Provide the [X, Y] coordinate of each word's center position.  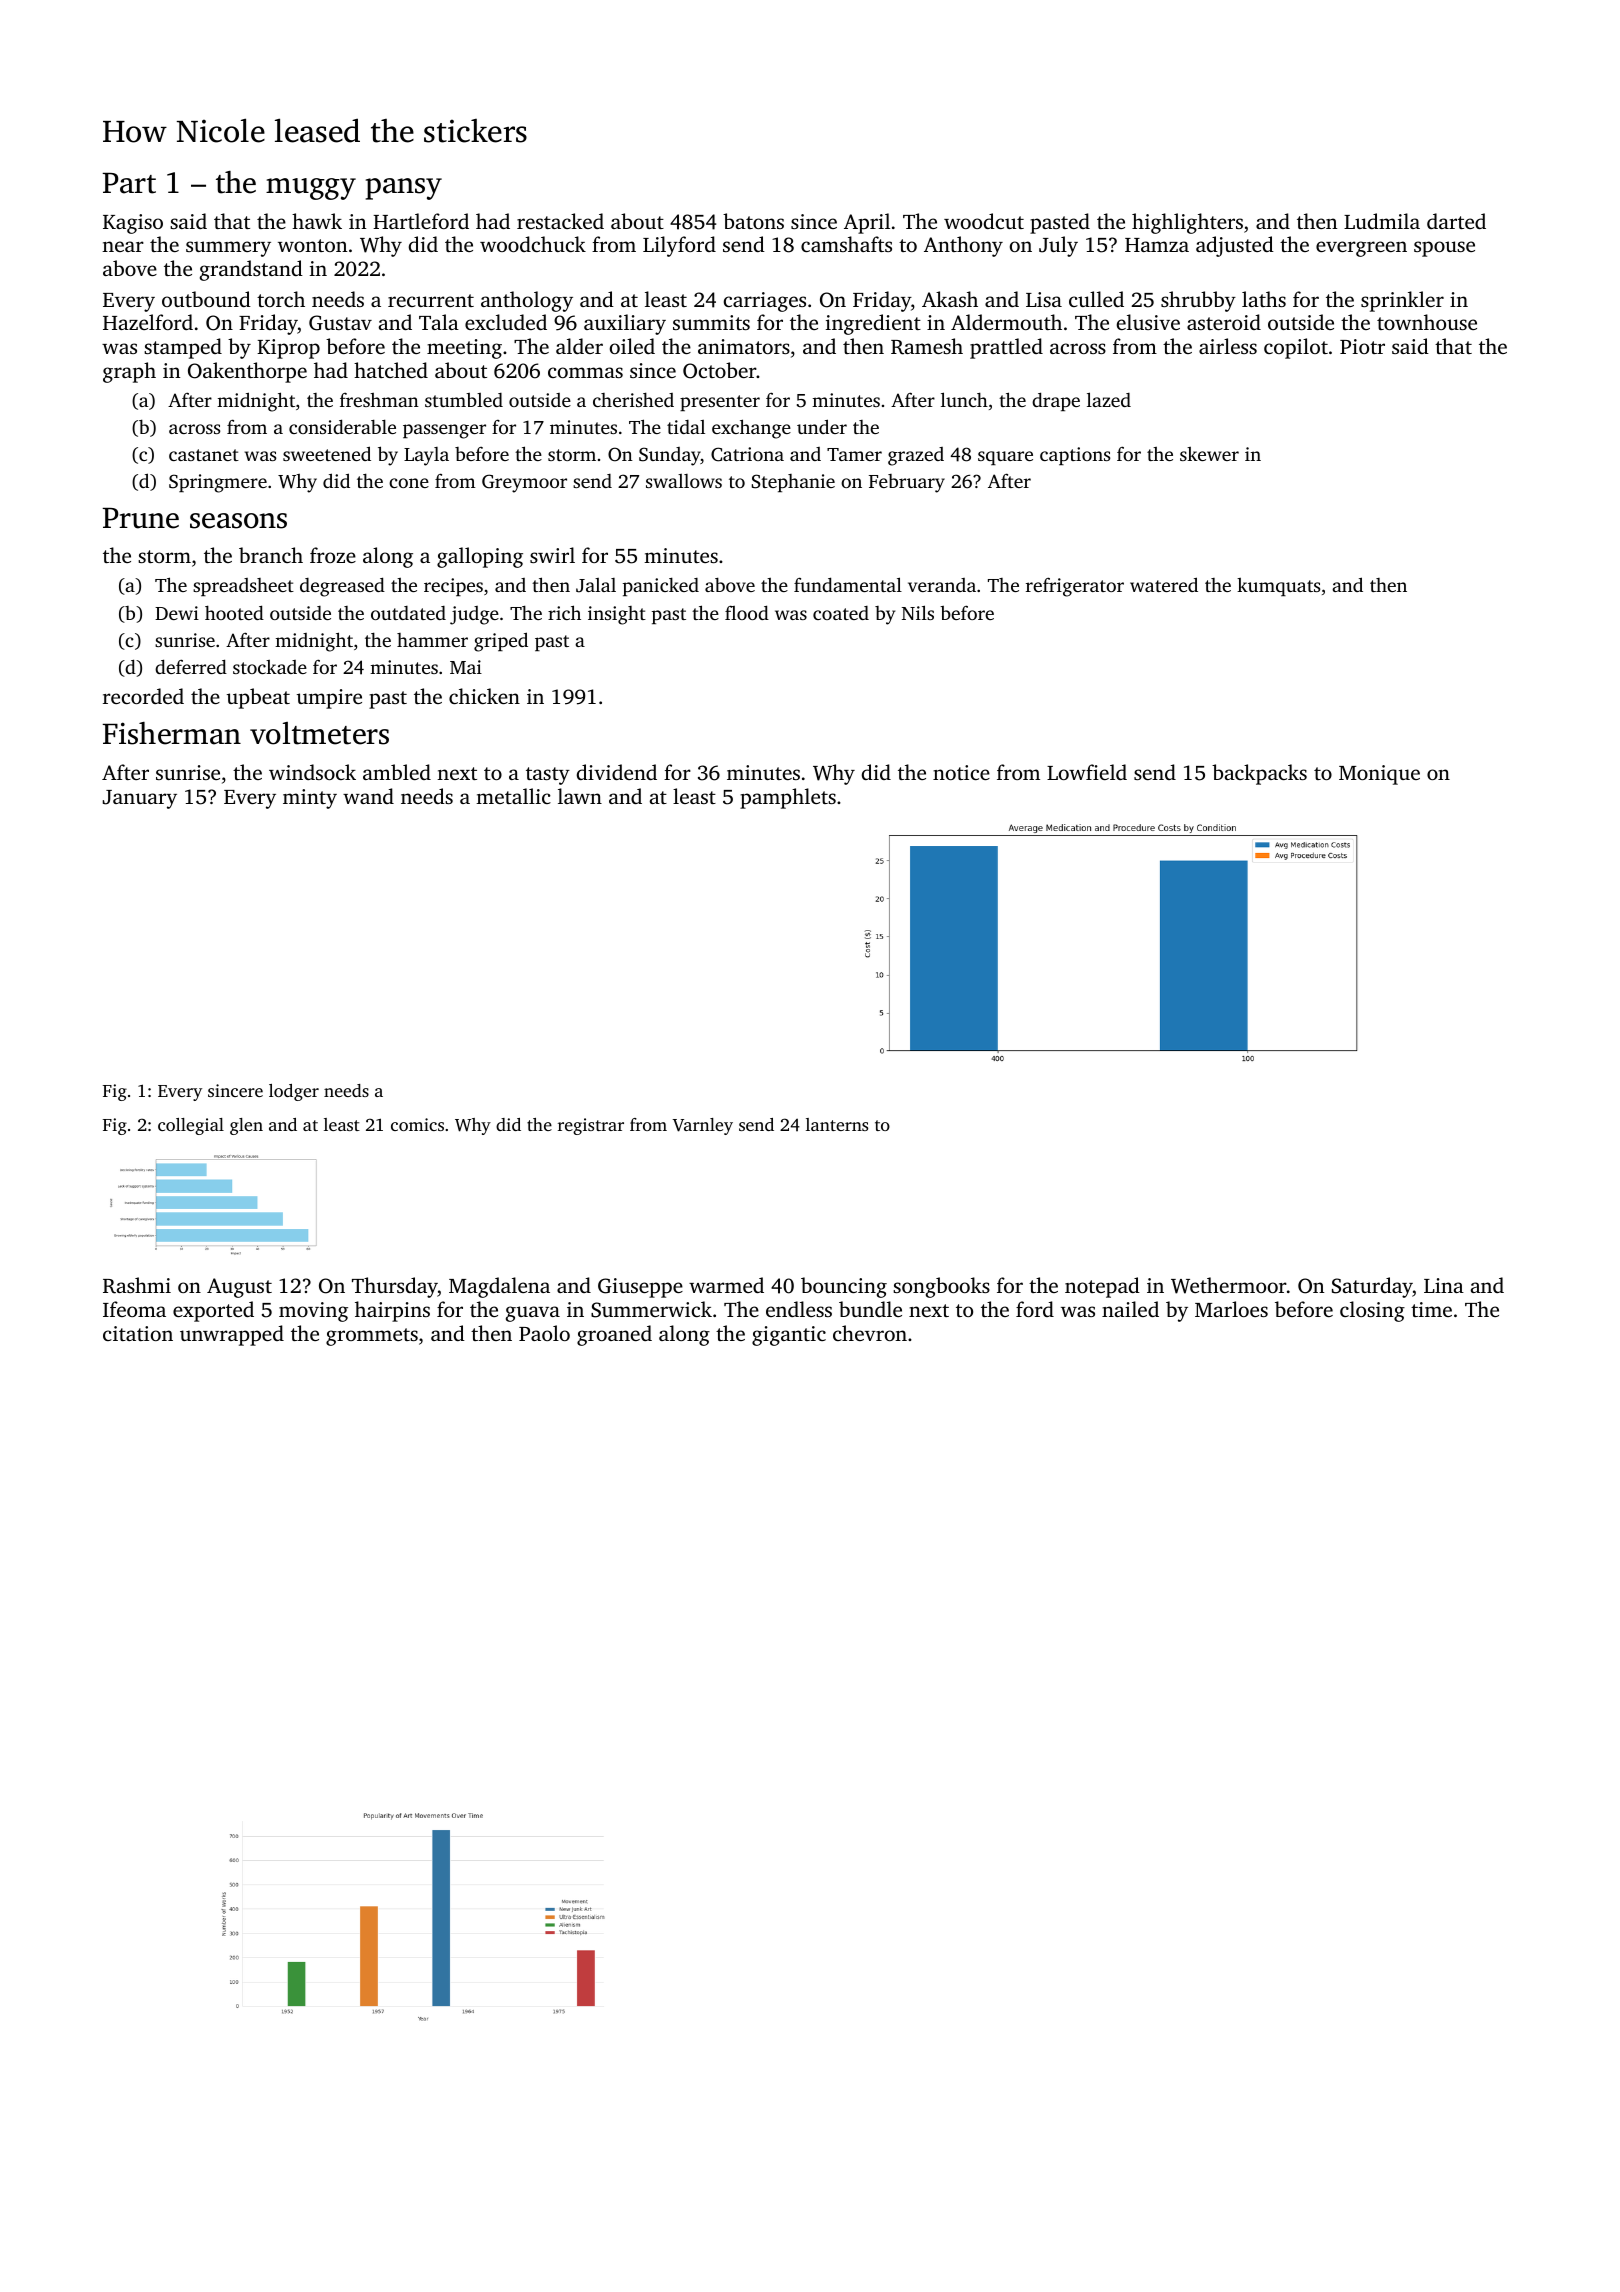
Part [129, 183]
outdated [408, 613]
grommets [372, 1337]
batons [753, 221]
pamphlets [788, 798]
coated [841, 613]
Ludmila [1382, 221]
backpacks [1259, 774]
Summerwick [651, 1309]
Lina [1444, 1285]
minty [310, 799]
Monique [1379, 775]
